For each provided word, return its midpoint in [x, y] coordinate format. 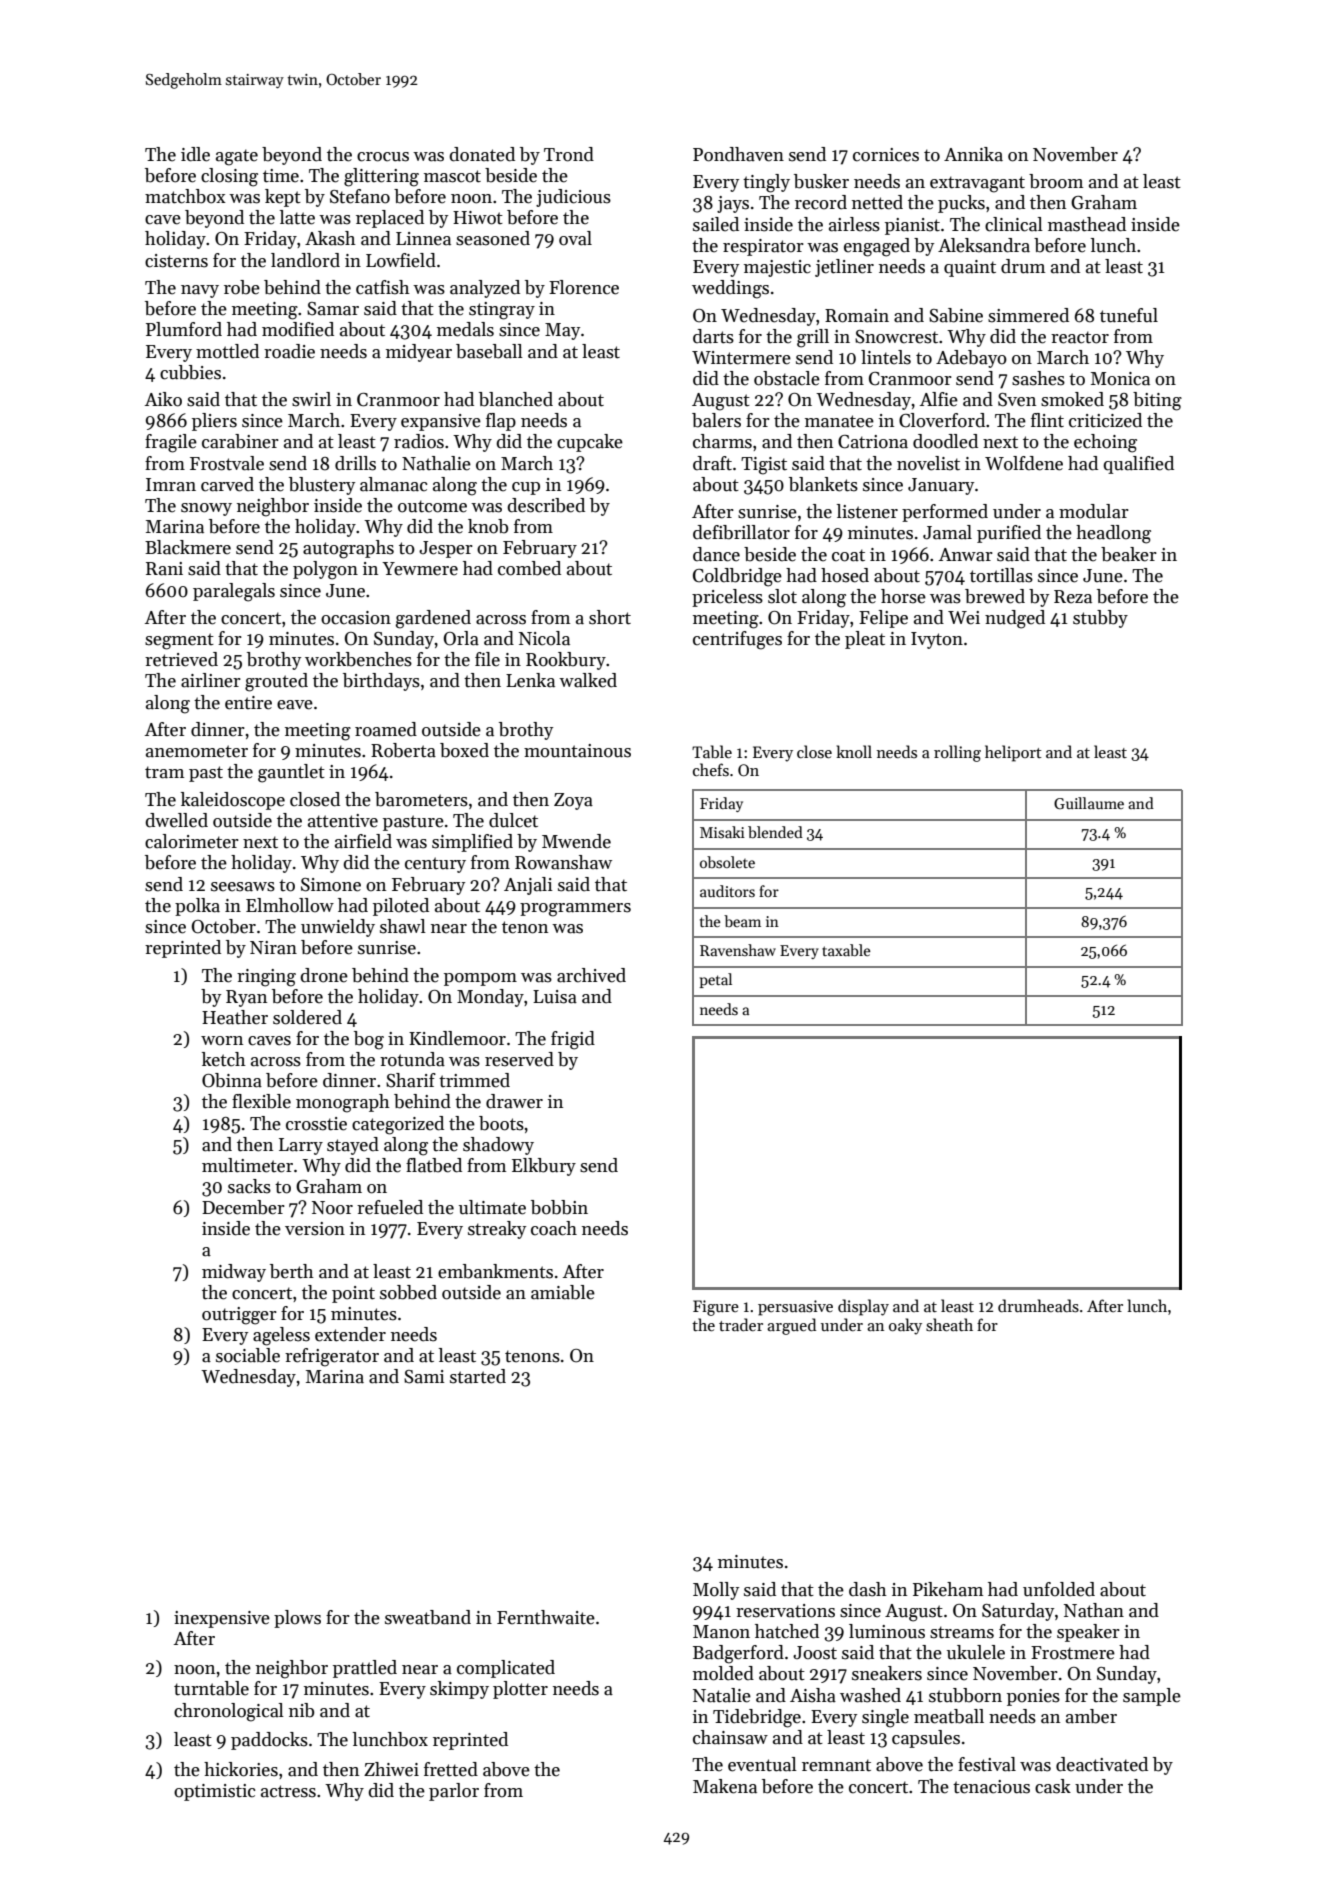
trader [741, 1324]
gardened [433, 619]
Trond [569, 154]
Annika [973, 154]
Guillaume [1089, 803]
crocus [383, 157]
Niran [273, 948]
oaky [905, 1326]
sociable [248, 1355]
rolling [957, 753]
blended [775, 832]
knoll [854, 751]
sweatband [428, 1617]
